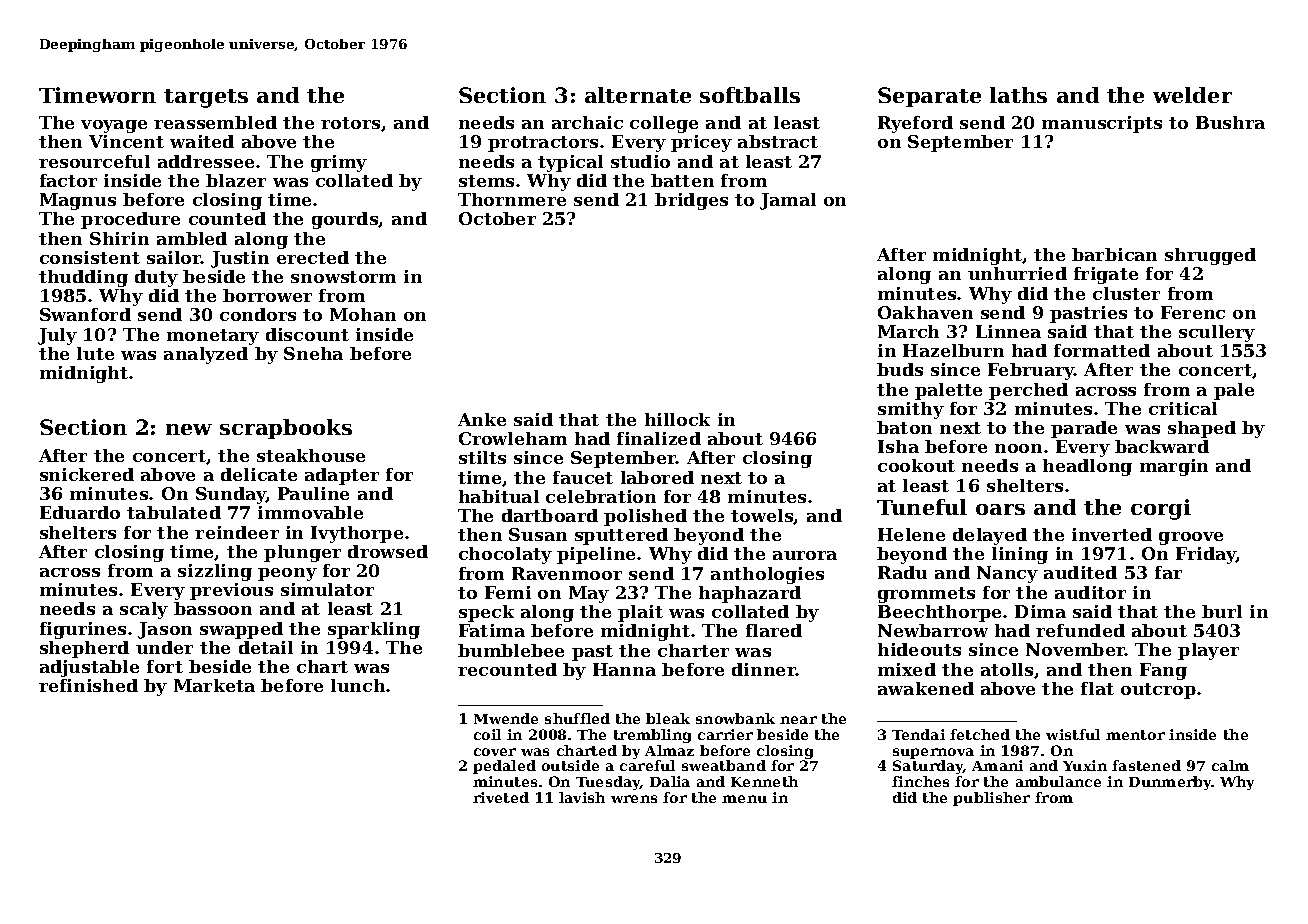  Describe the element at coordinates (750, 95) in the screenshot. I see `softballs` at that location.
